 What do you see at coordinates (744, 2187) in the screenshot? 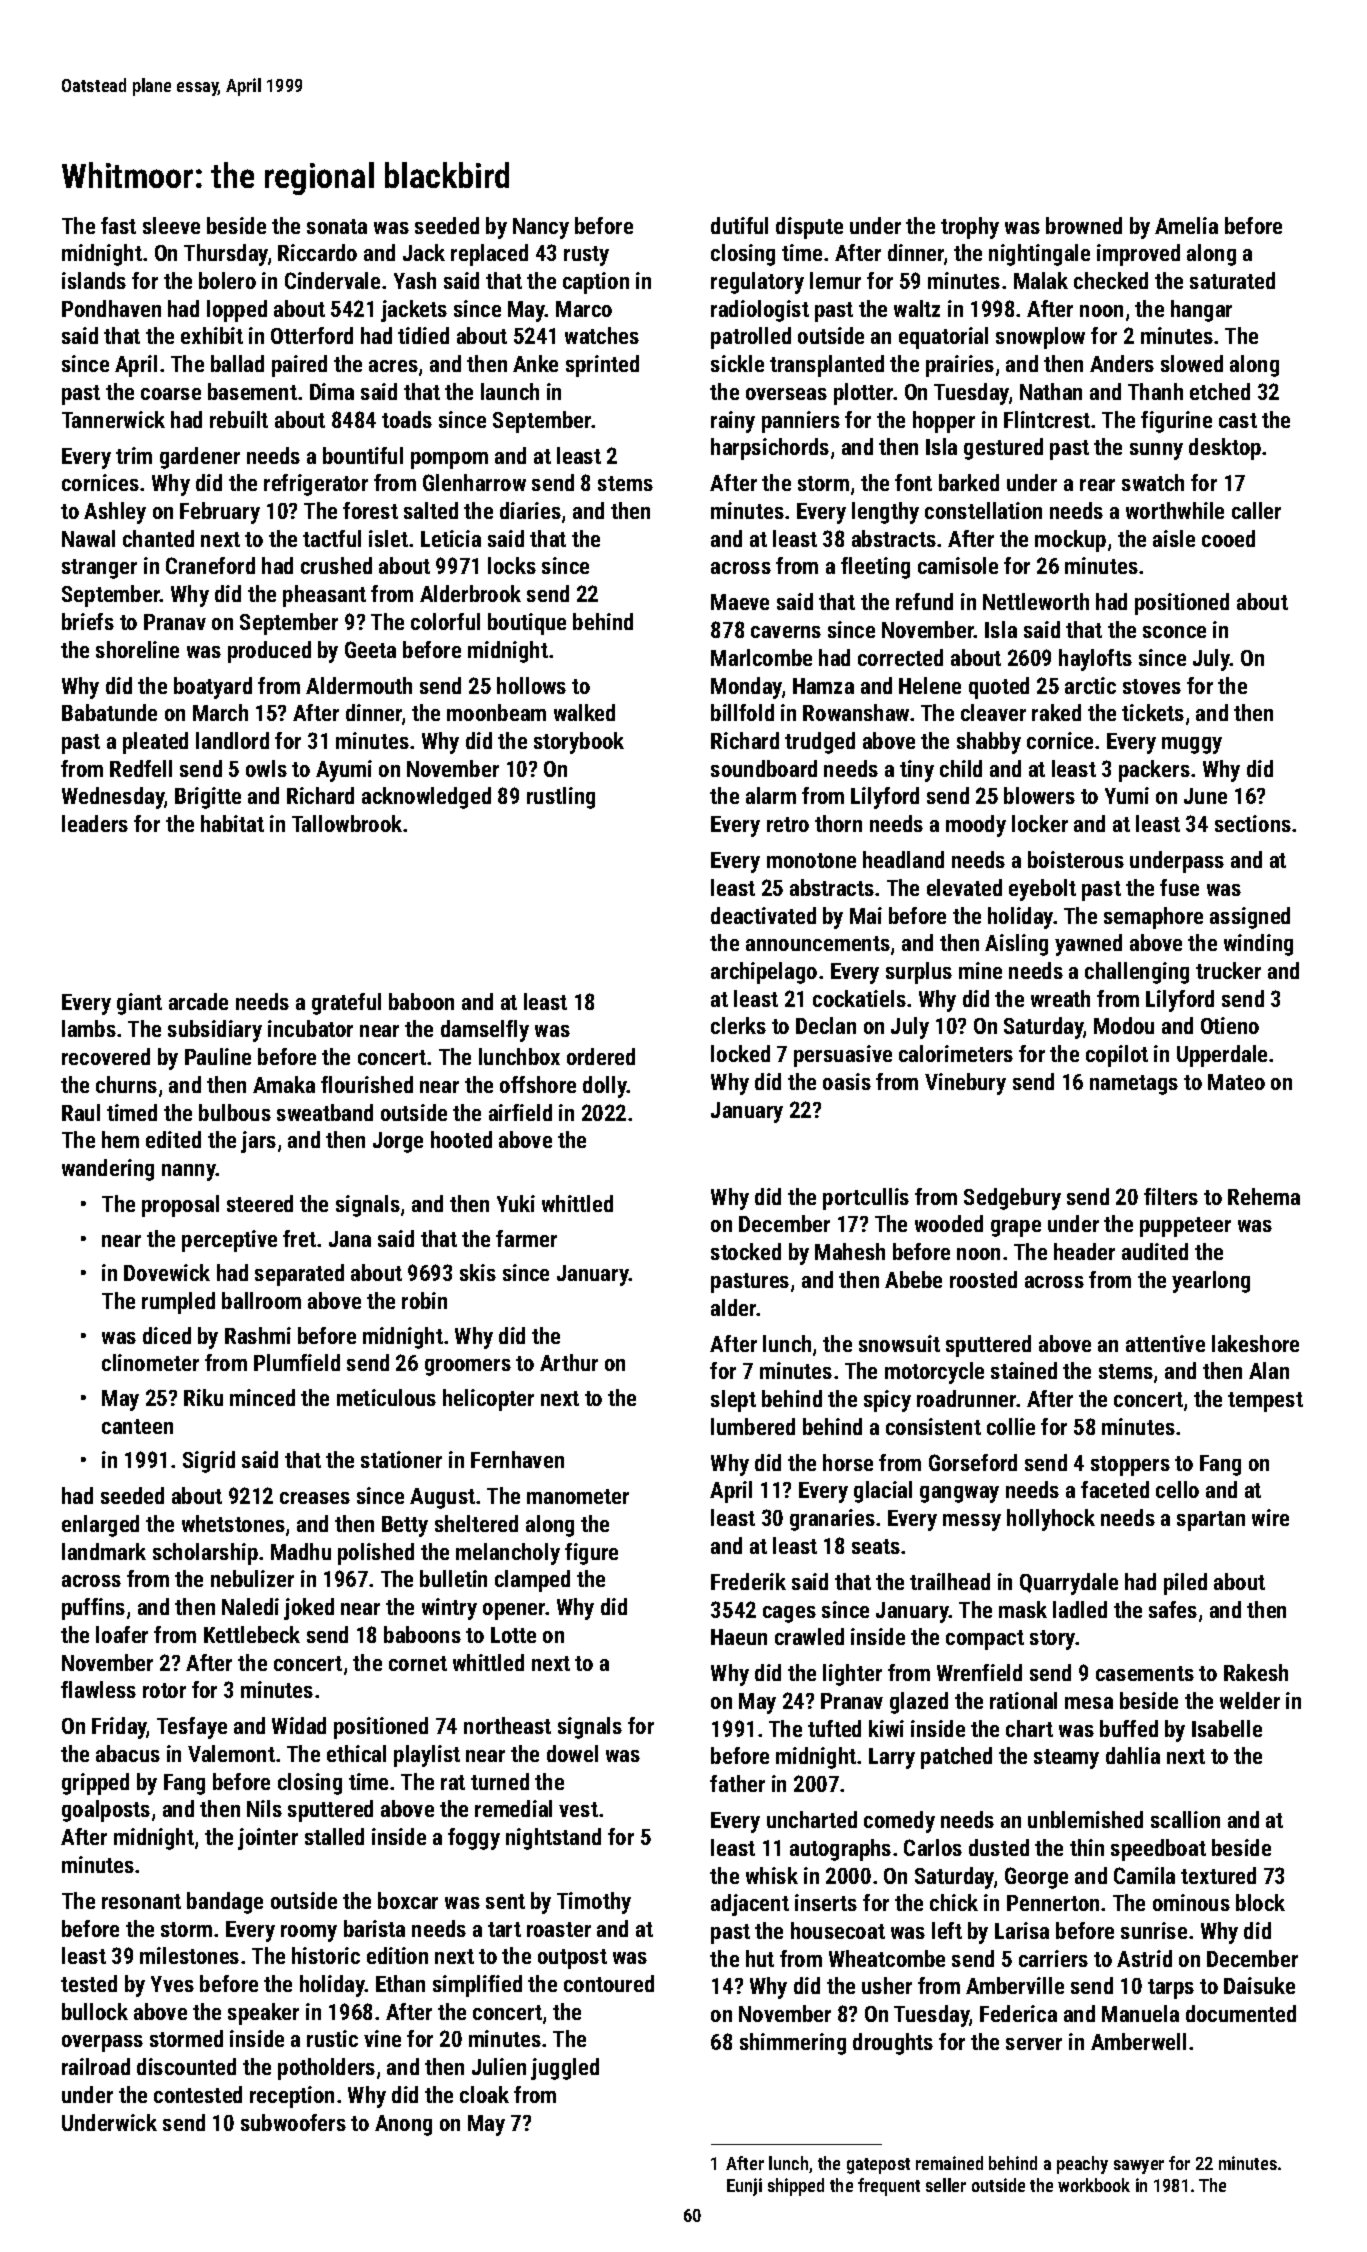
I see `Eunji` at bounding box center [744, 2187].
